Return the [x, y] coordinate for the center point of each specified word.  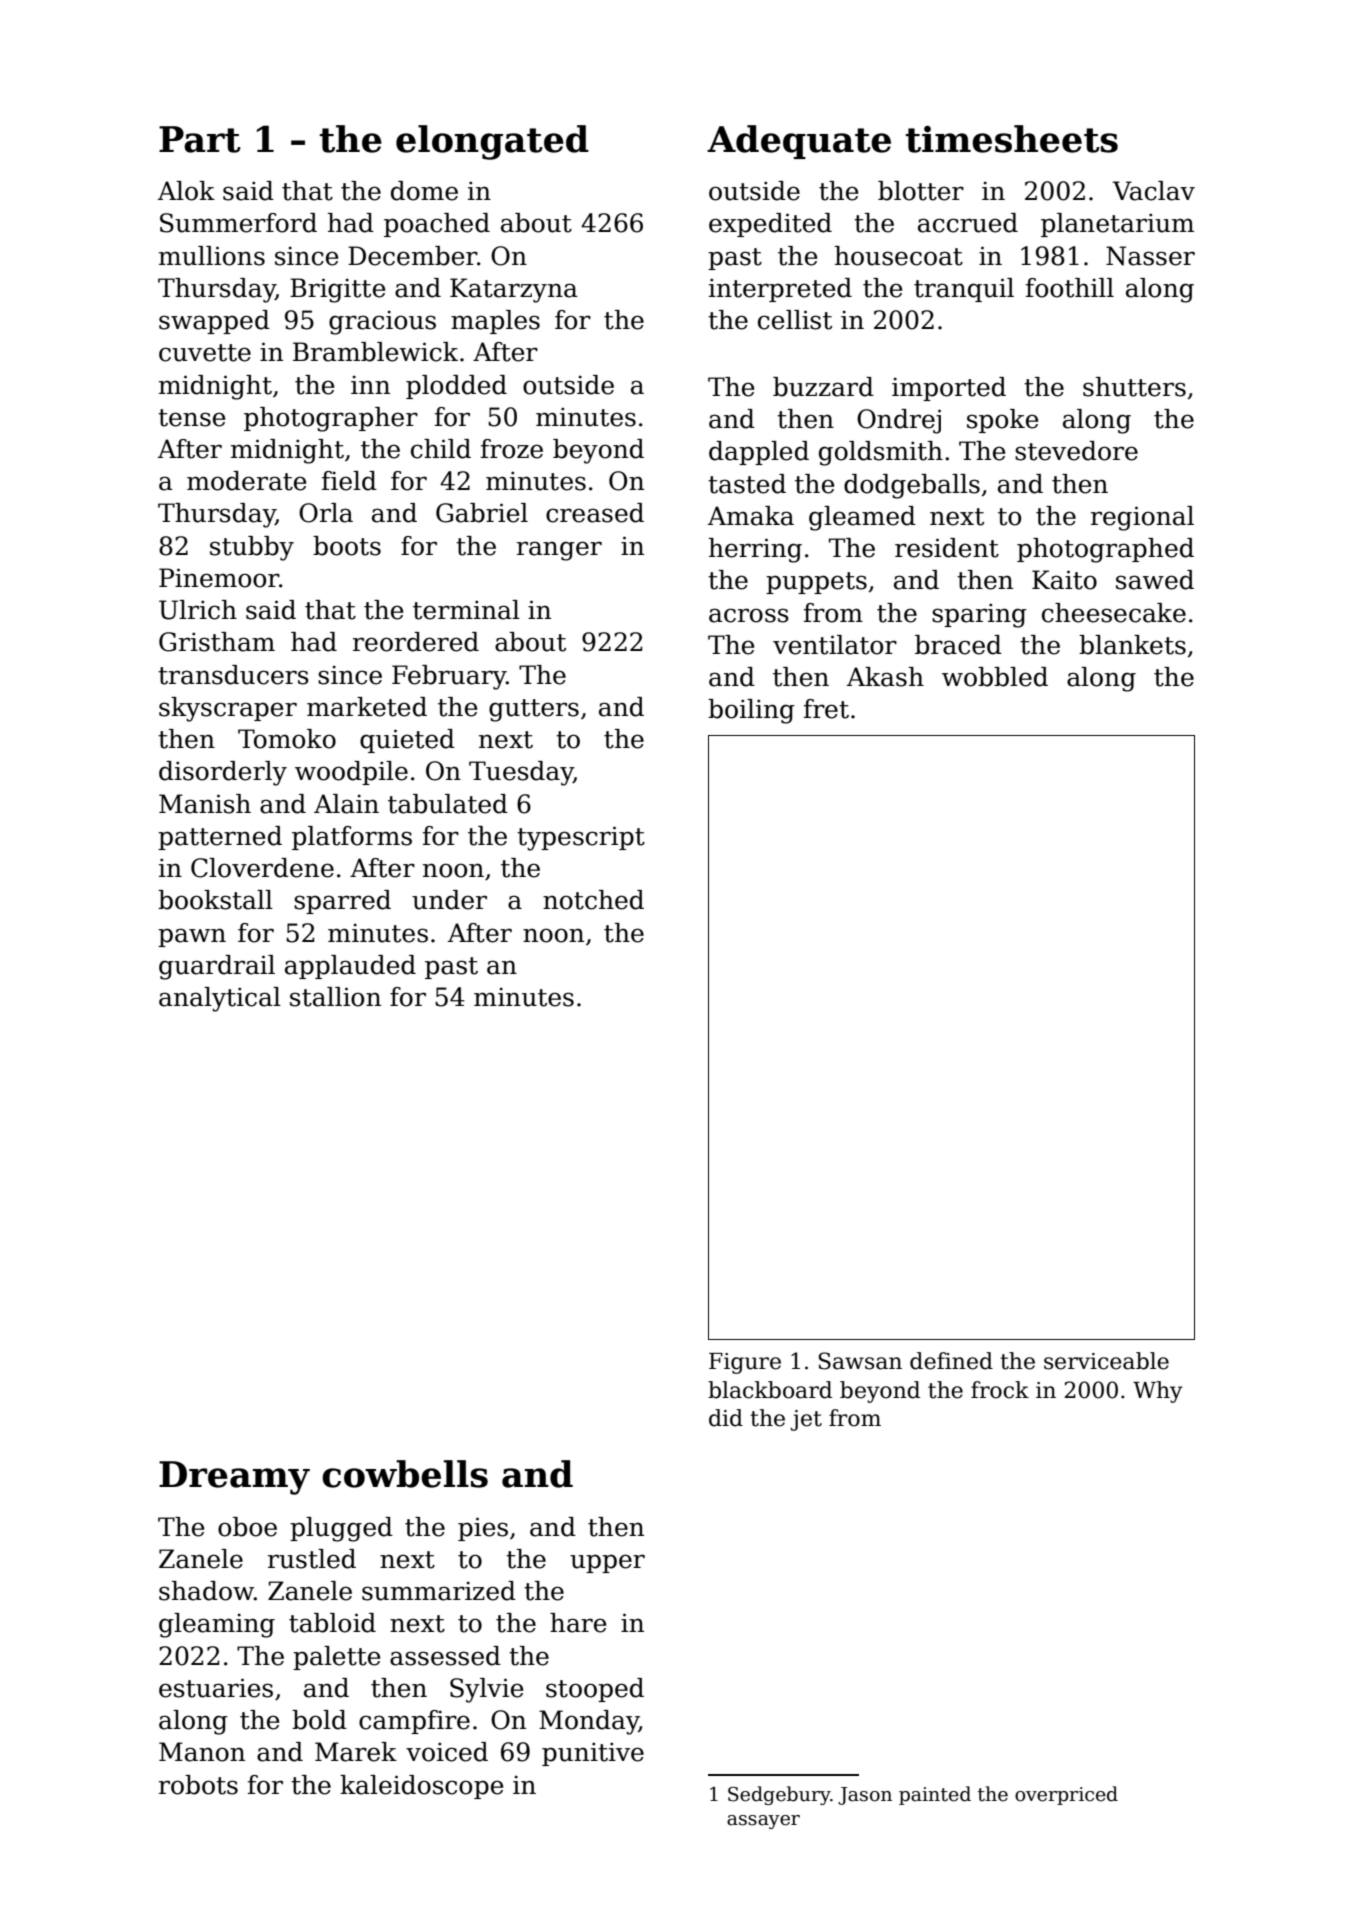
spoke [1002, 421]
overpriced [1066, 1795]
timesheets [1011, 139]
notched [593, 900]
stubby [252, 548]
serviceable [1106, 1361]
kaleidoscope [421, 1787]
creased [595, 513]
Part [200, 139]
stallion [335, 997]
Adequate [799, 142]
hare [578, 1623]
